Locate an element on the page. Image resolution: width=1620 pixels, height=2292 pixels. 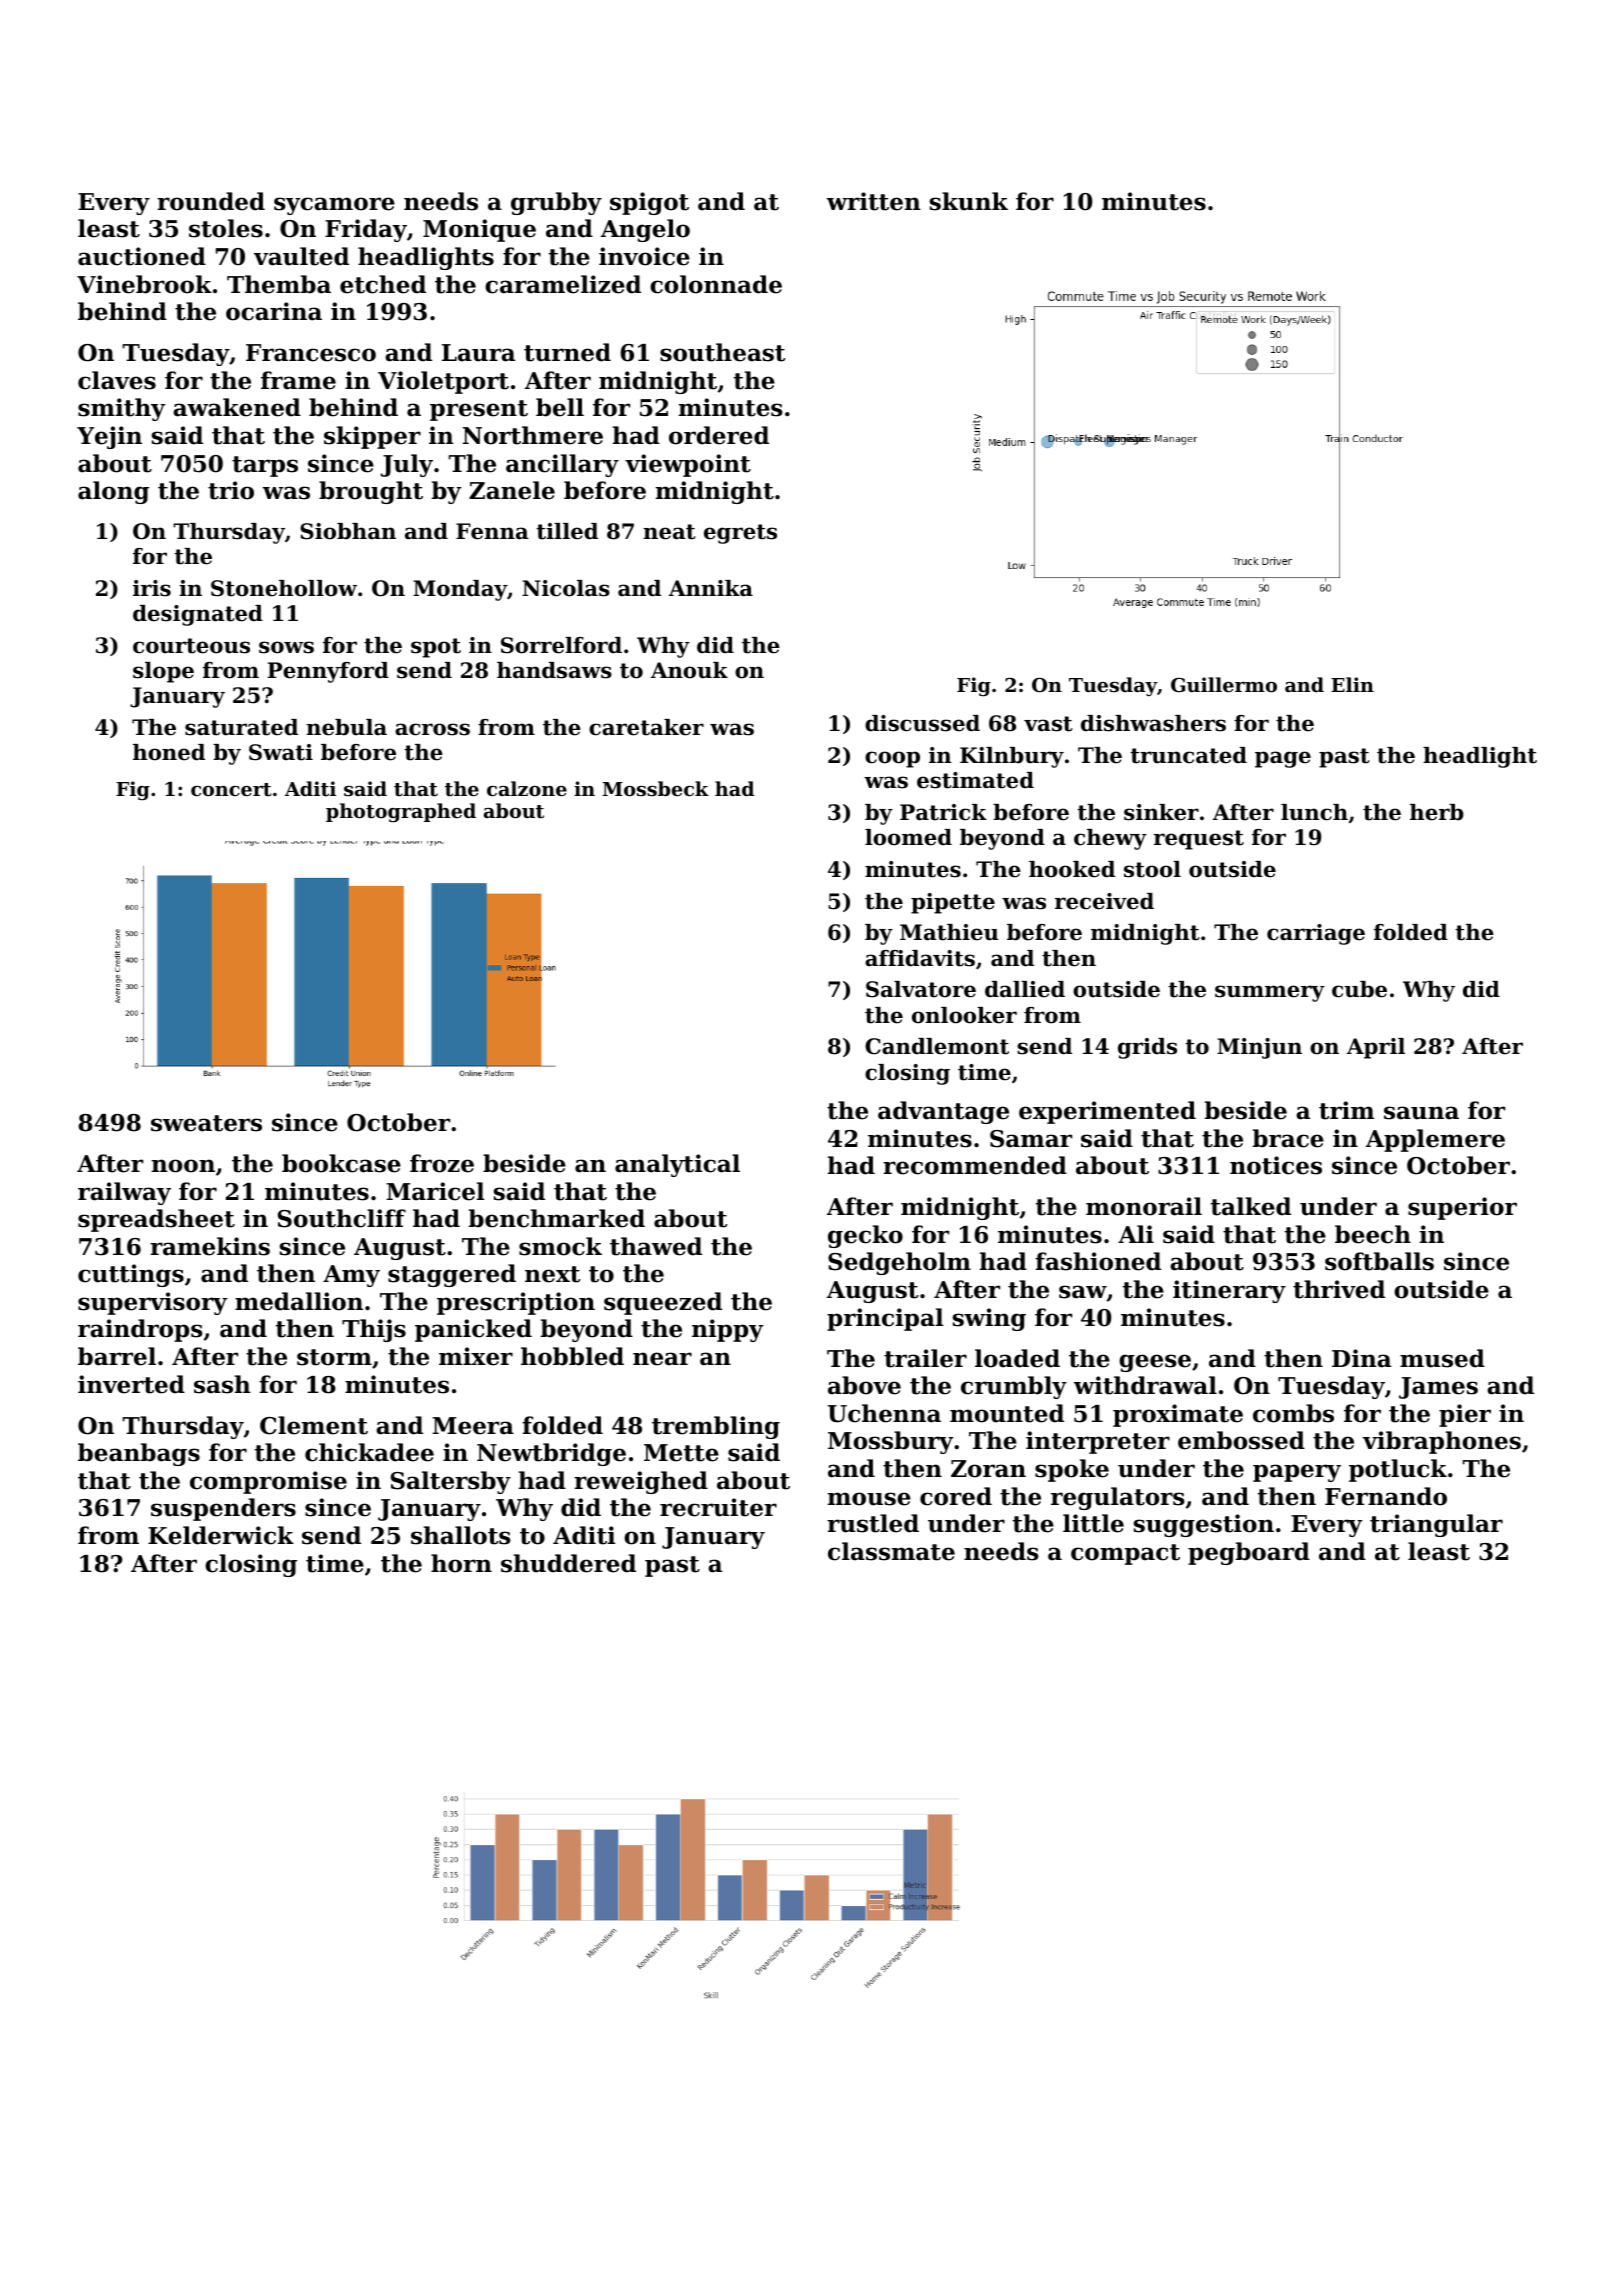
suggestion is located at coordinates (1204, 1525).
